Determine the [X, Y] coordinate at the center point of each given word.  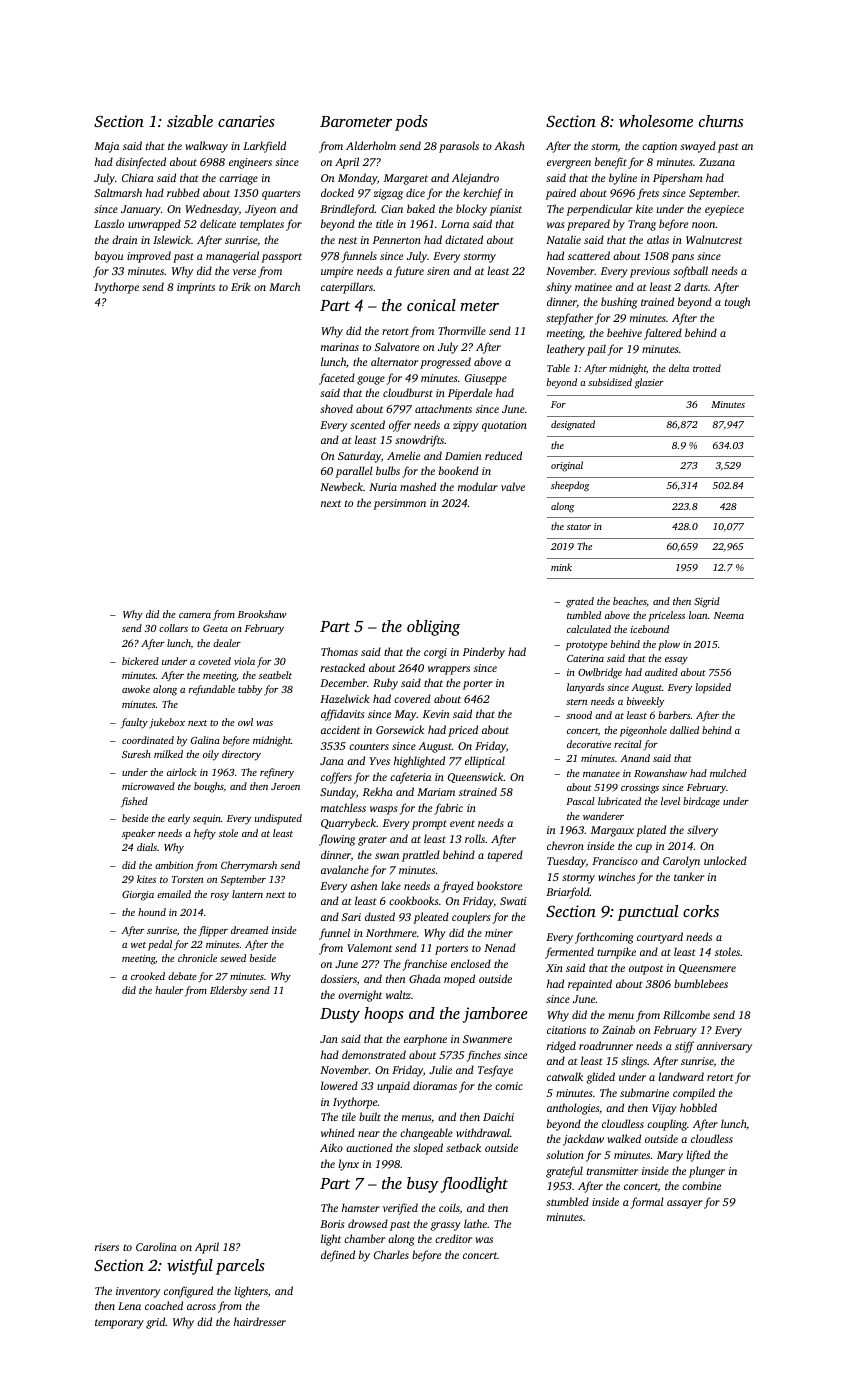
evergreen [569, 164]
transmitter [612, 1171]
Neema [729, 615]
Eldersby [228, 991]
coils [449, 1208]
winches [616, 876]
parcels [240, 1267]
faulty [134, 723]
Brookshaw [262, 614]
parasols [459, 147]
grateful [564, 1172]
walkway [206, 147]
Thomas [339, 651]
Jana [332, 761]
